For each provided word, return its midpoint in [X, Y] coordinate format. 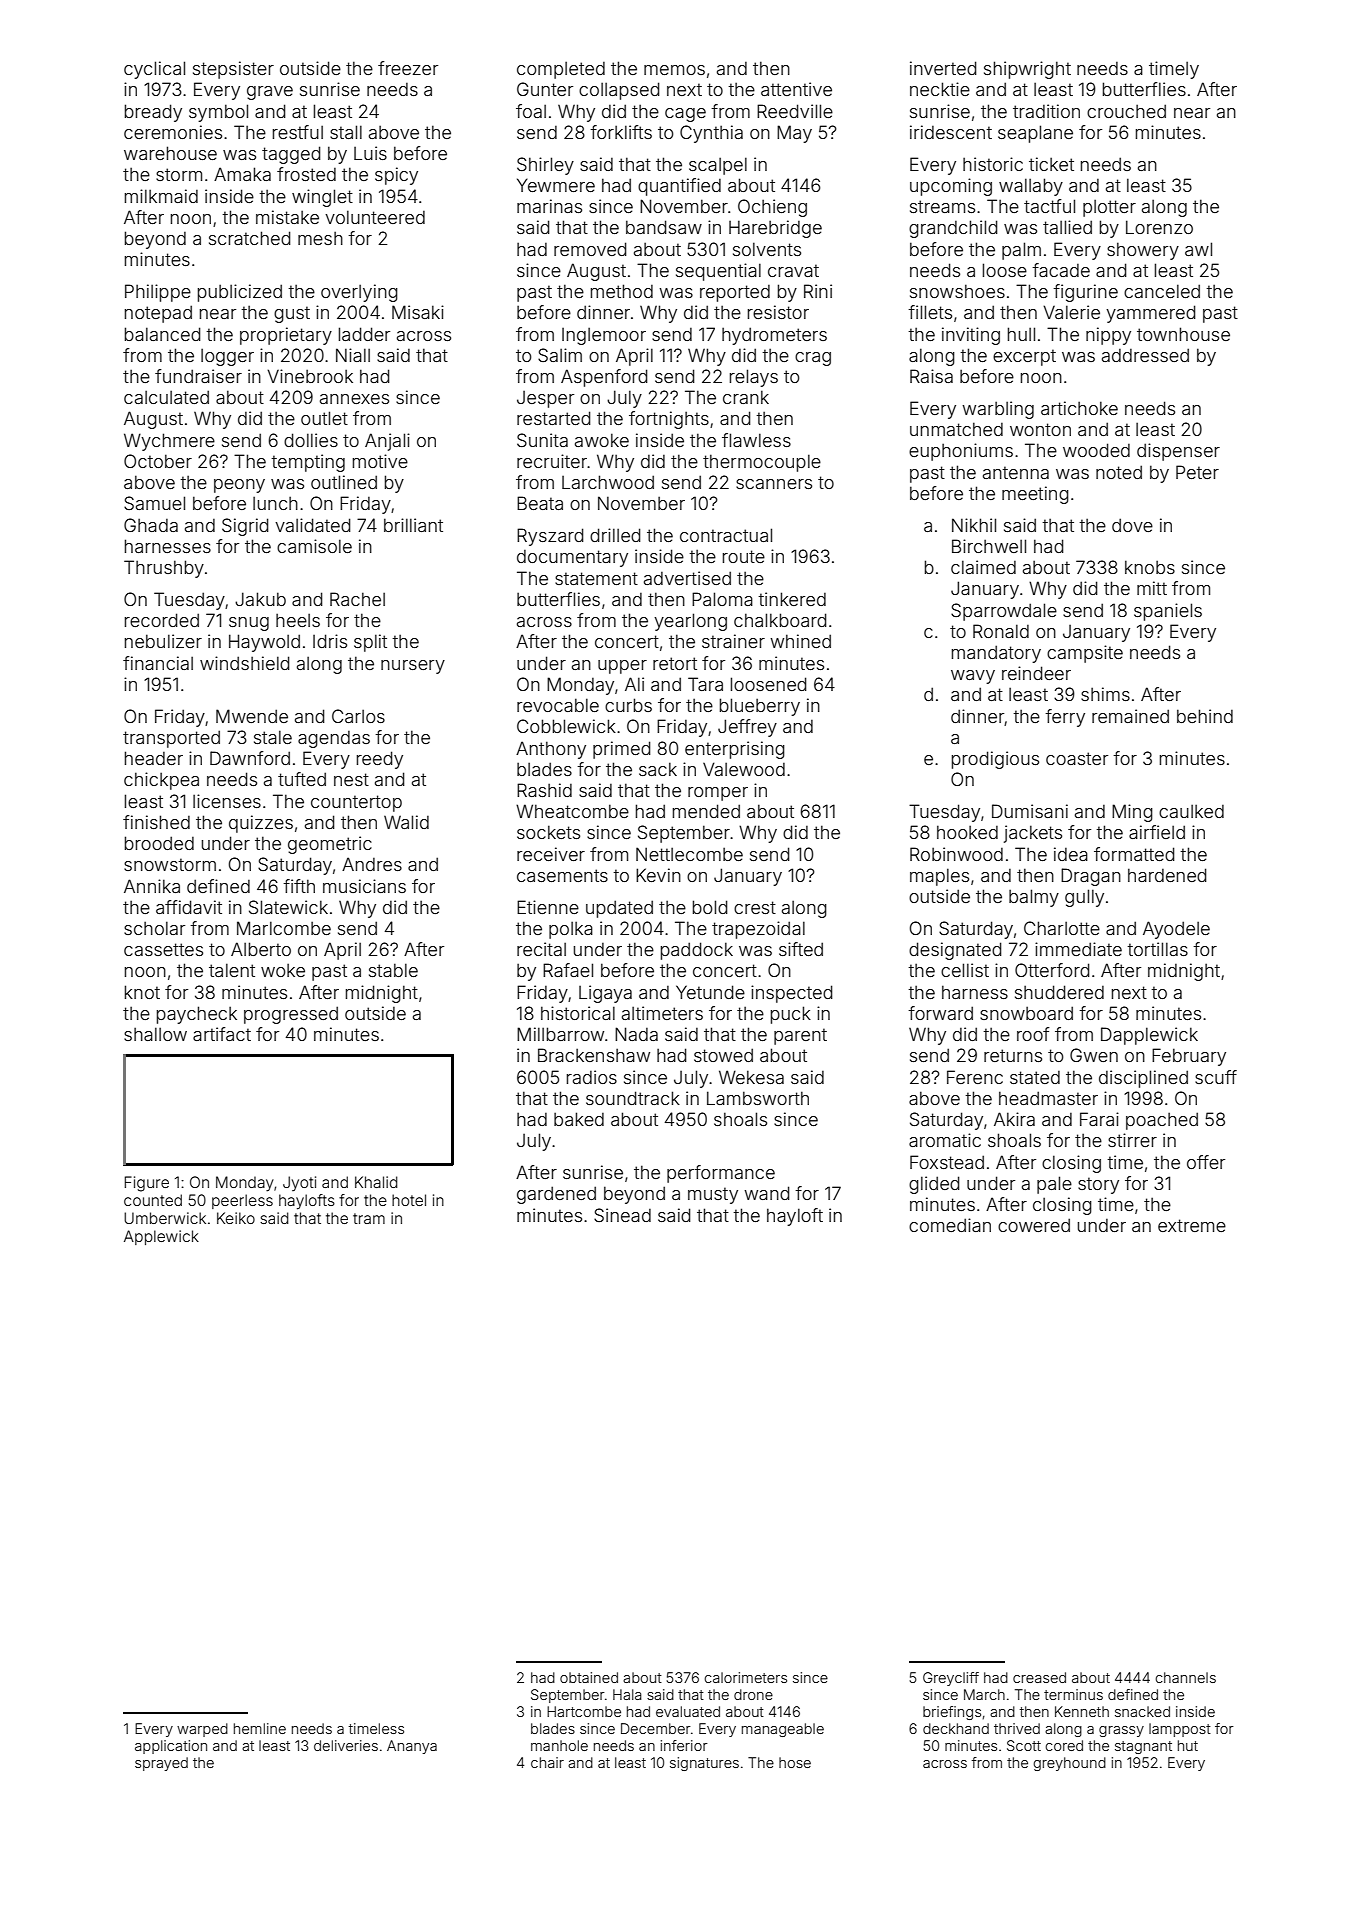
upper [622, 667]
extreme [1192, 1225]
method [622, 291]
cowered [1034, 1225]
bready [153, 113]
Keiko [236, 1218]
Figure [147, 1184]
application [171, 1747]
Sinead [622, 1215]
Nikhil [974, 525]
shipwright [1027, 70]
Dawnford [250, 758]
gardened [556, 1195]
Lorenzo [1159, 227]
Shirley [545, 166]
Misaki [418, 312]
